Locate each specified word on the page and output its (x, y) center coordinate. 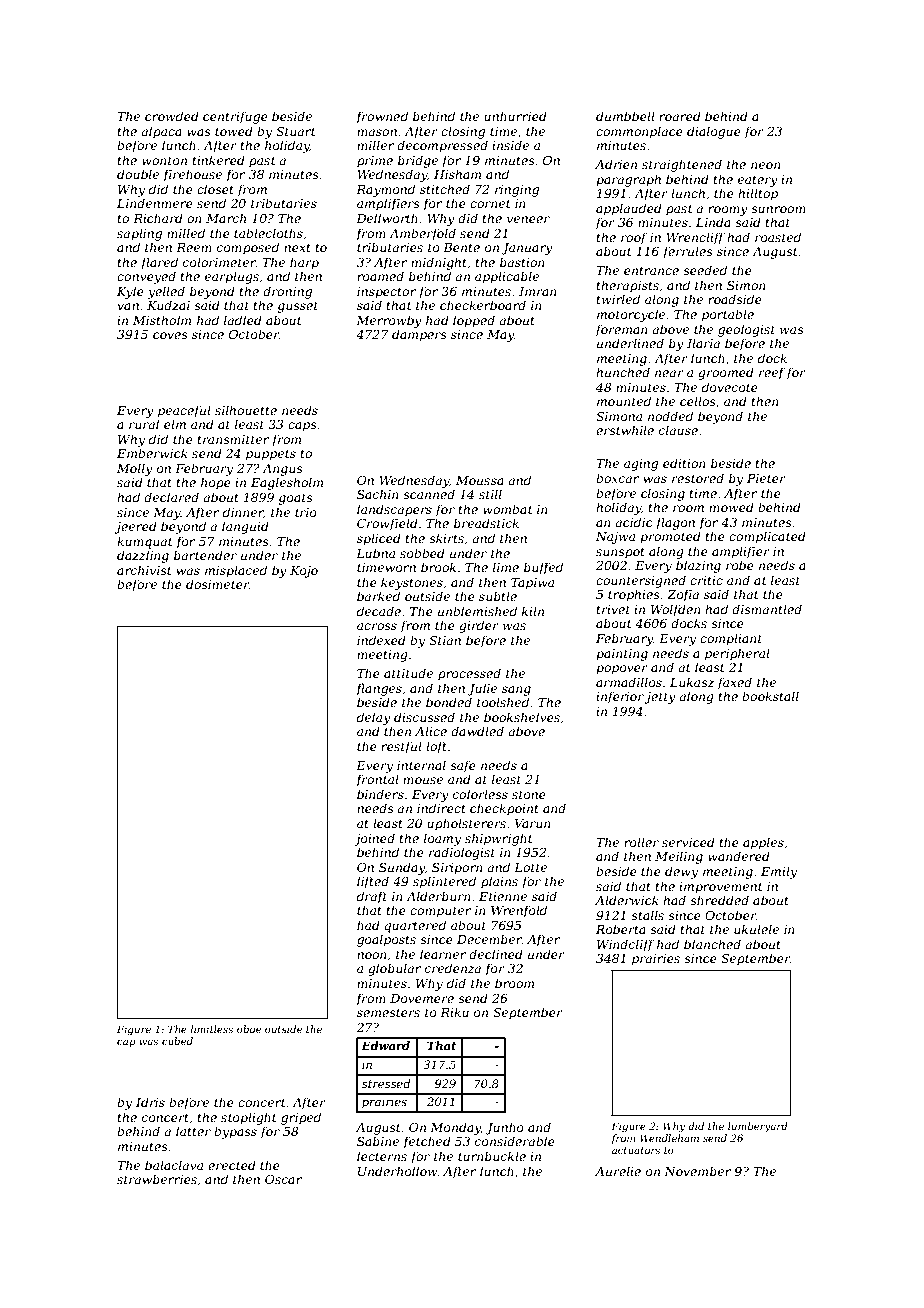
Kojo (304, 572)
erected (232, 1165)
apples (763, 843)
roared (680, 116)
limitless (212, 1029)
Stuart (296, 131)
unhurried (515, 116)
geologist (746, 330)
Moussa (480, 480)
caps (302, 427)
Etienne (503, 896)
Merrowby (389, 321)
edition (684, 463)
